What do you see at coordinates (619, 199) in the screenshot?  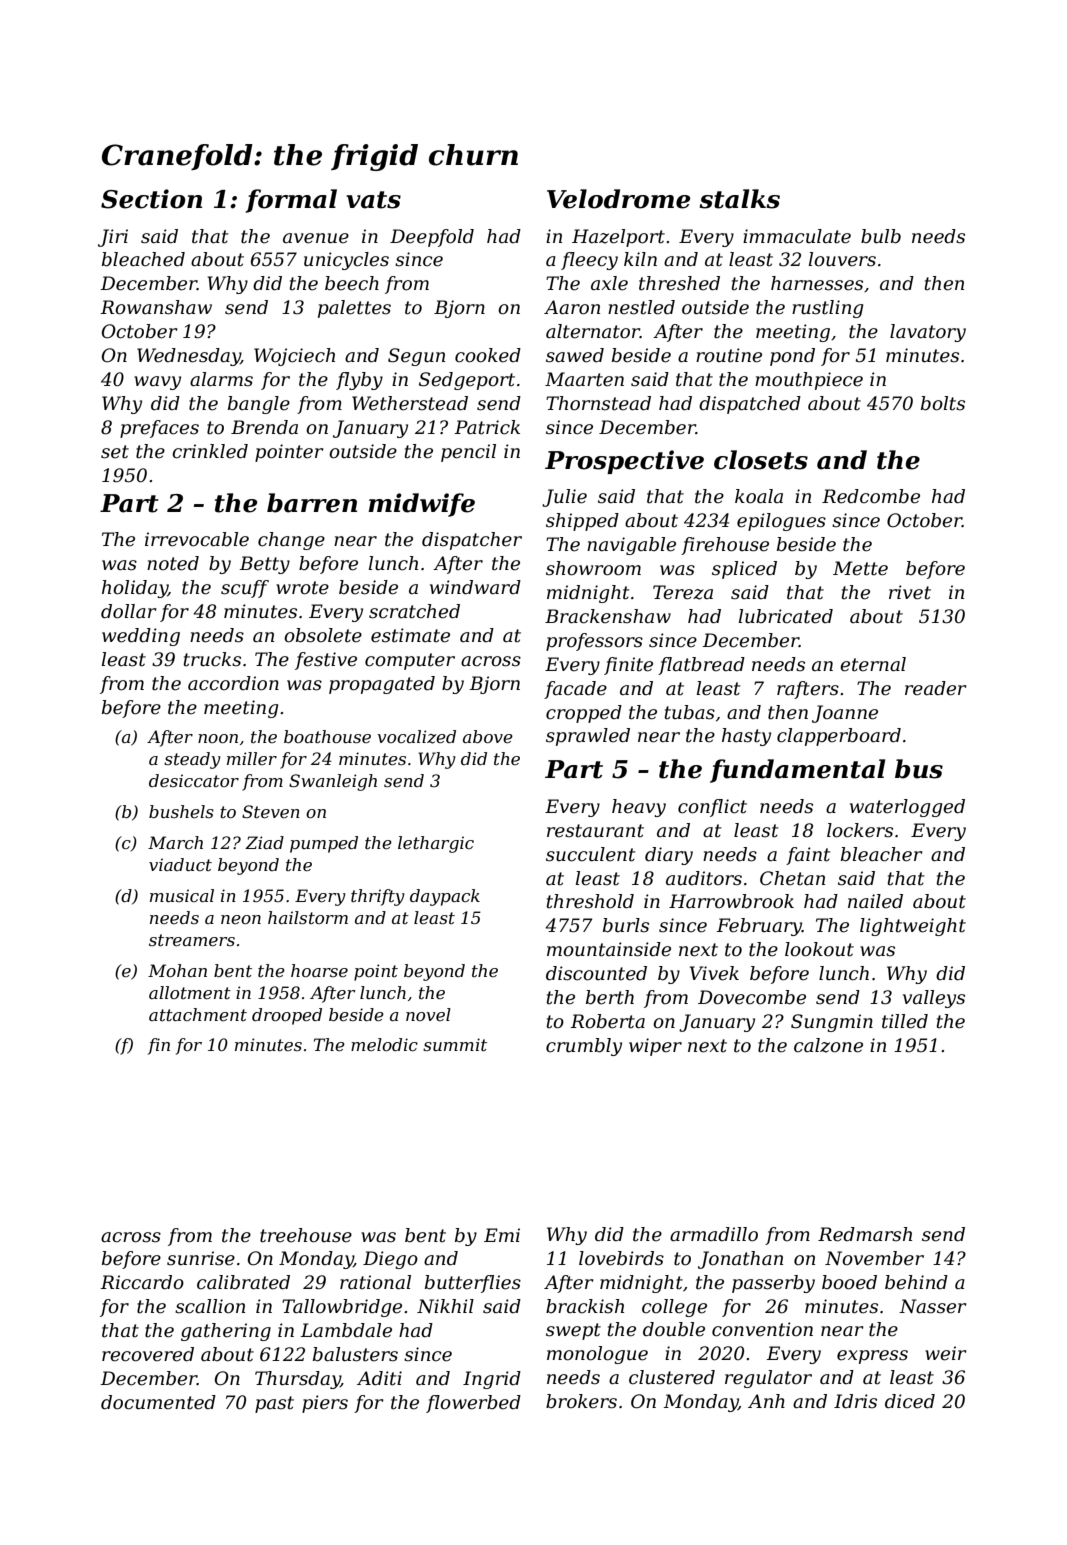 I see `Velodrome` at bounding box center [619, 199].
